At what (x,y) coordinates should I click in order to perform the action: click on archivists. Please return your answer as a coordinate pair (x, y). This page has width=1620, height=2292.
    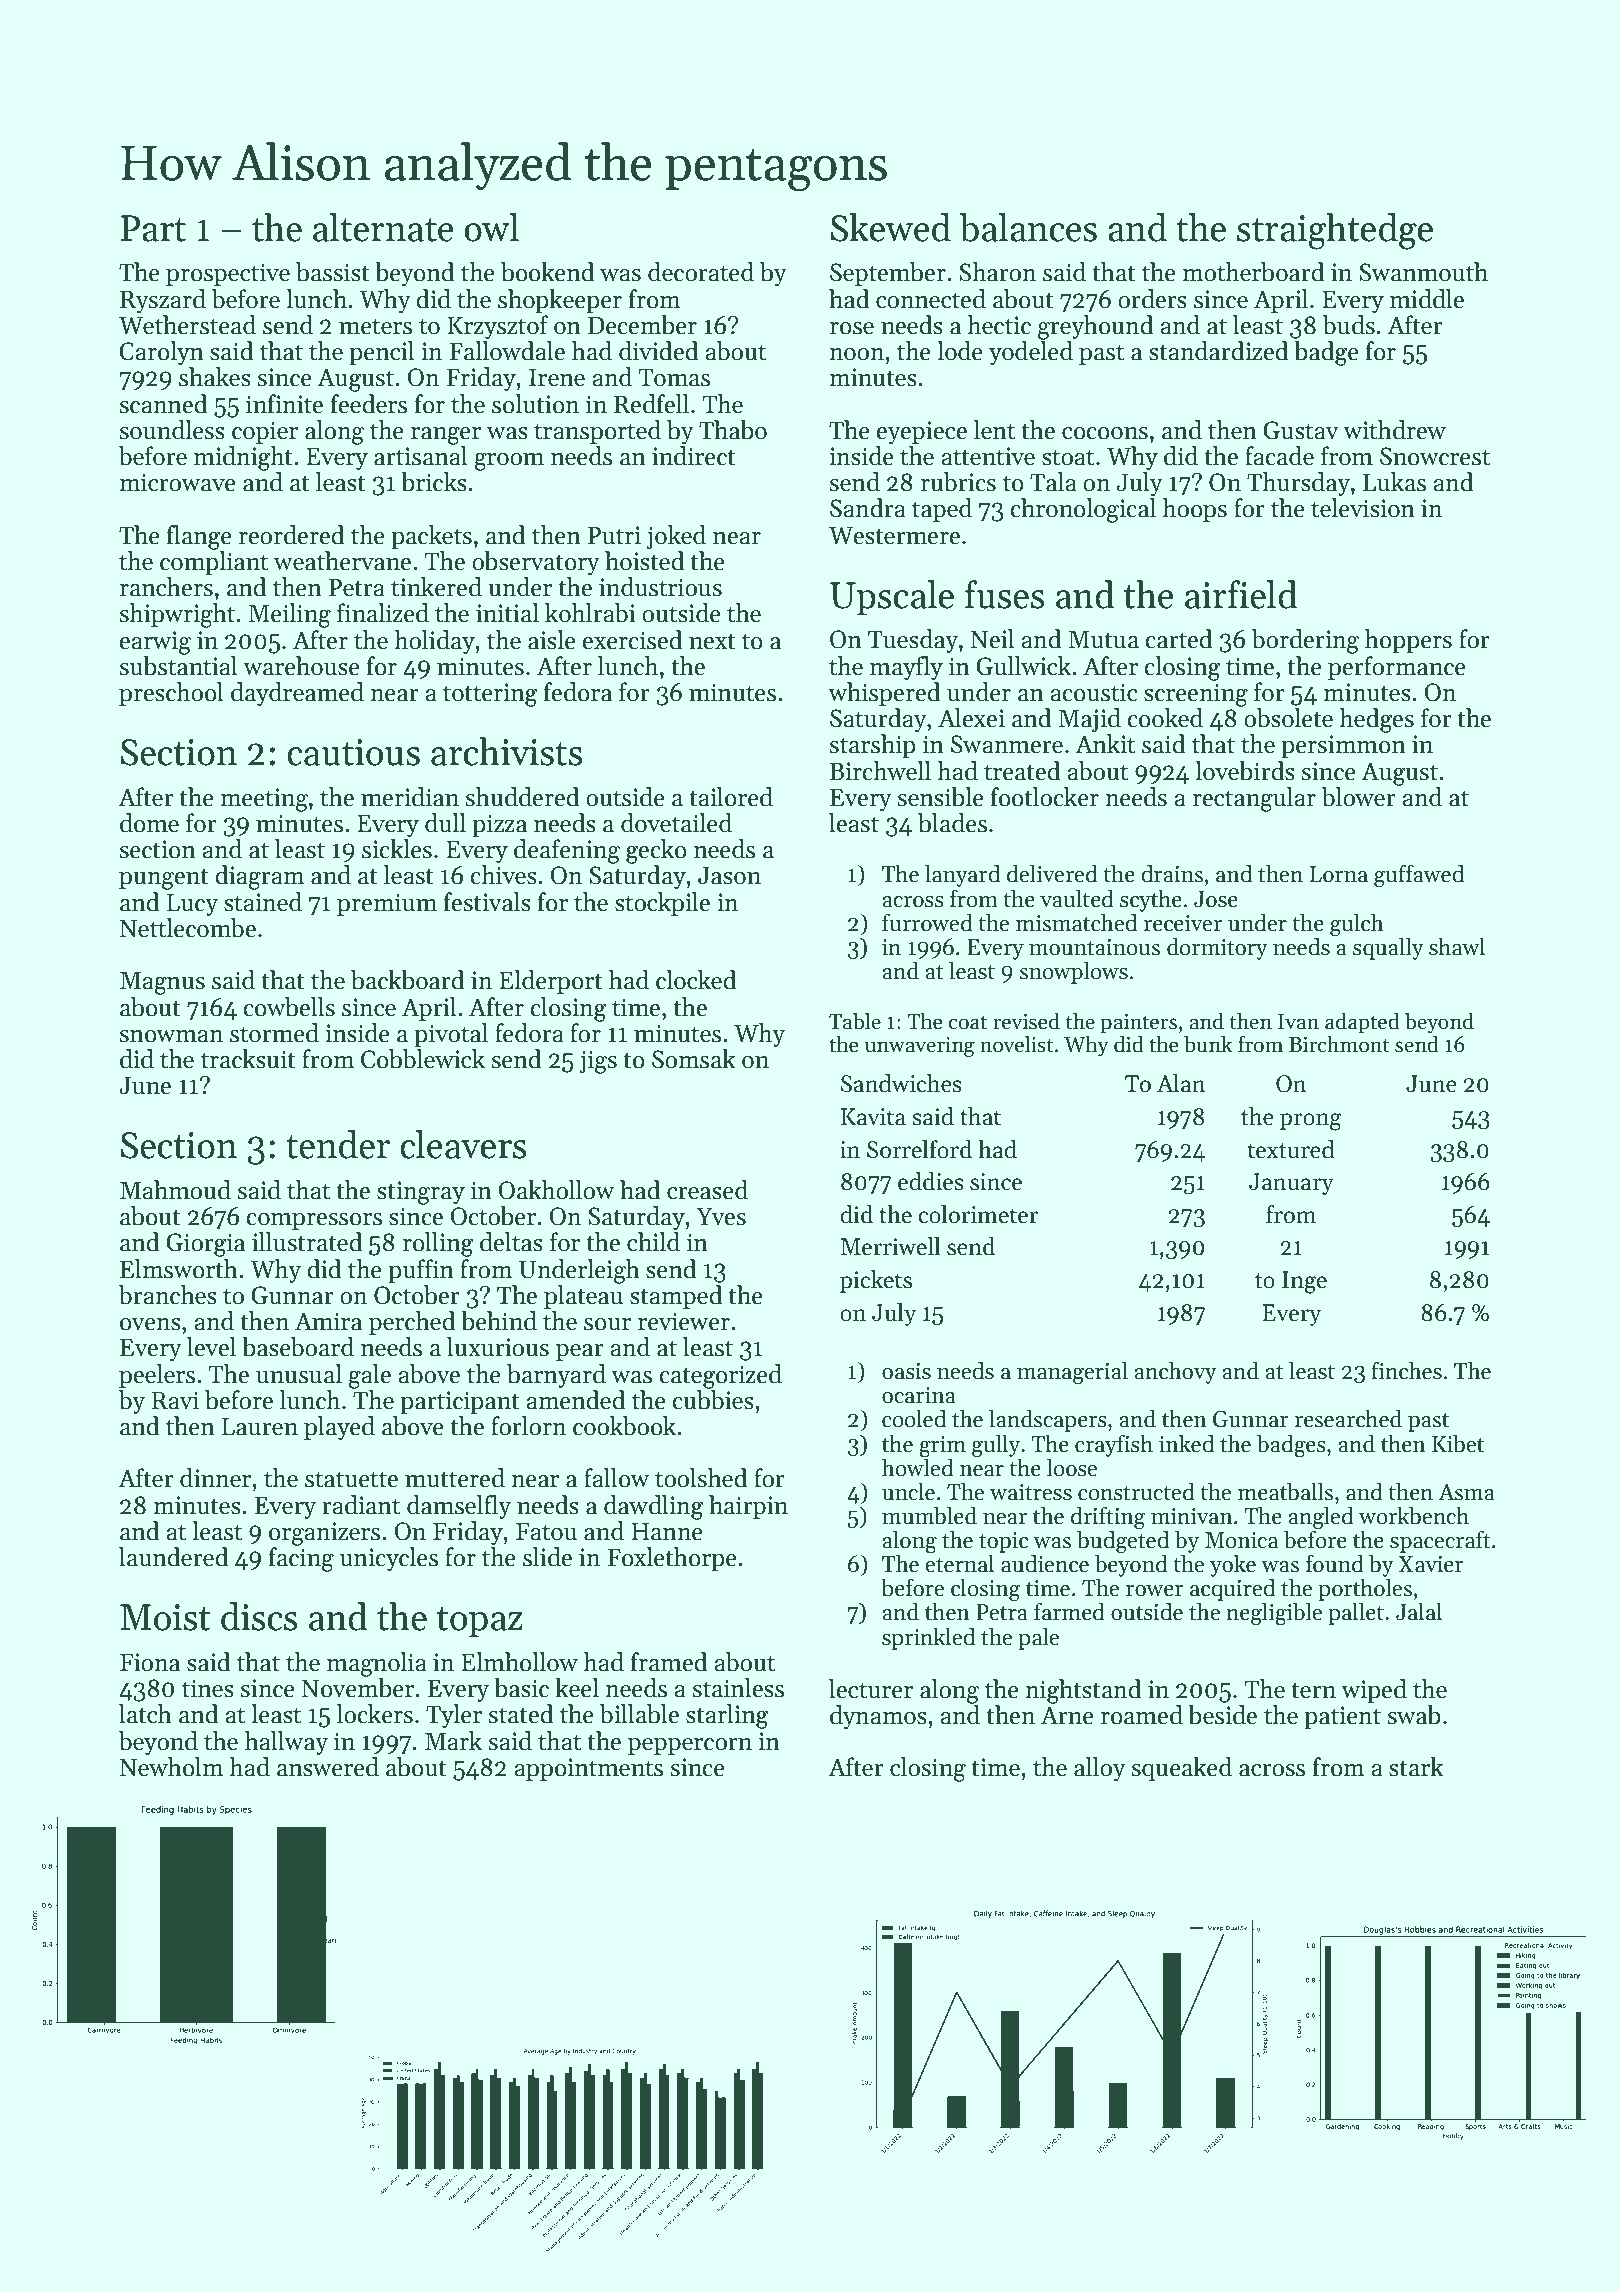
    Looking at the image, I should click on (506, 751).
